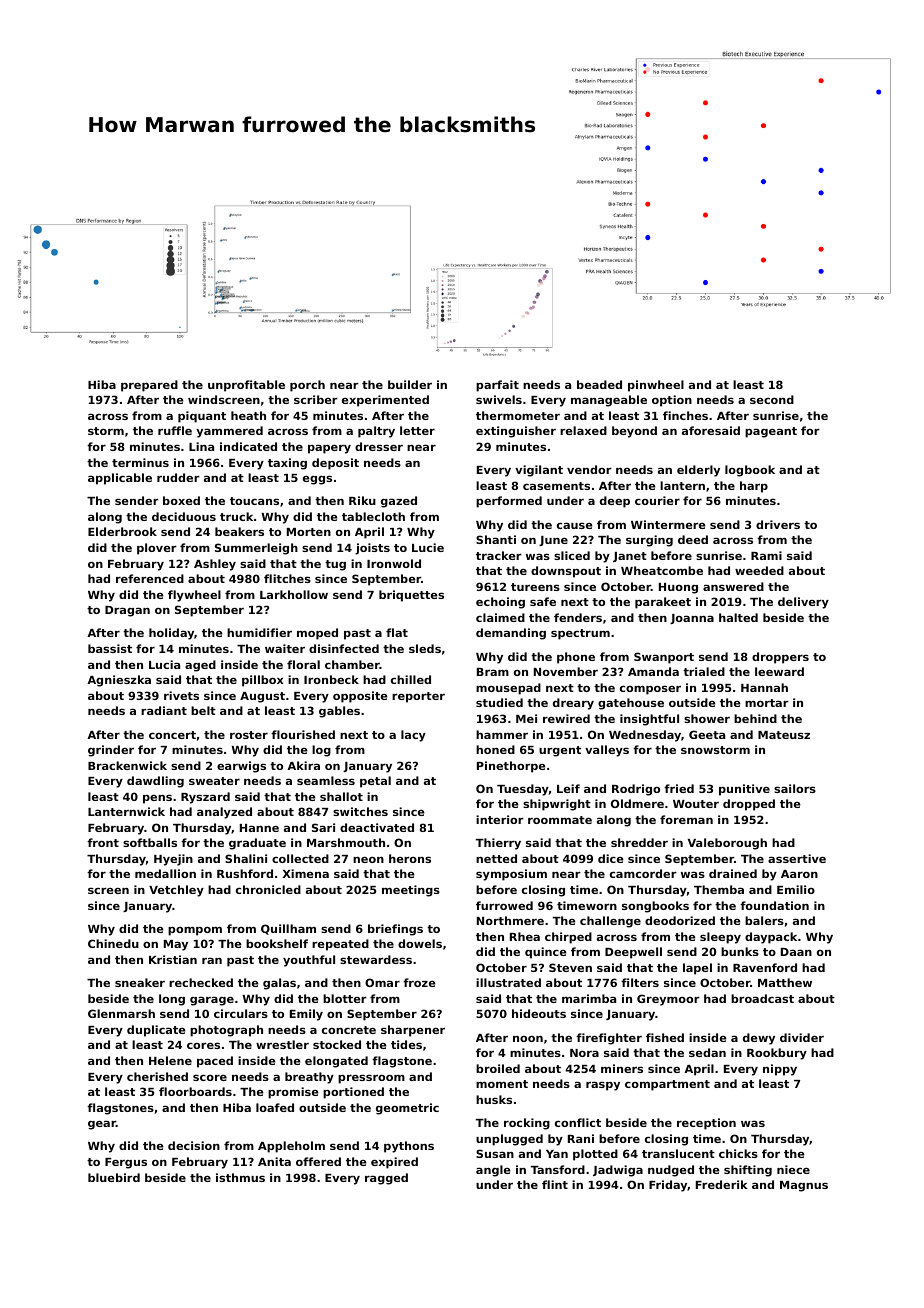 The image size is (924, 1308). Describe the element at coordinates (685, 415) in the page. I see `finches` at that location.
